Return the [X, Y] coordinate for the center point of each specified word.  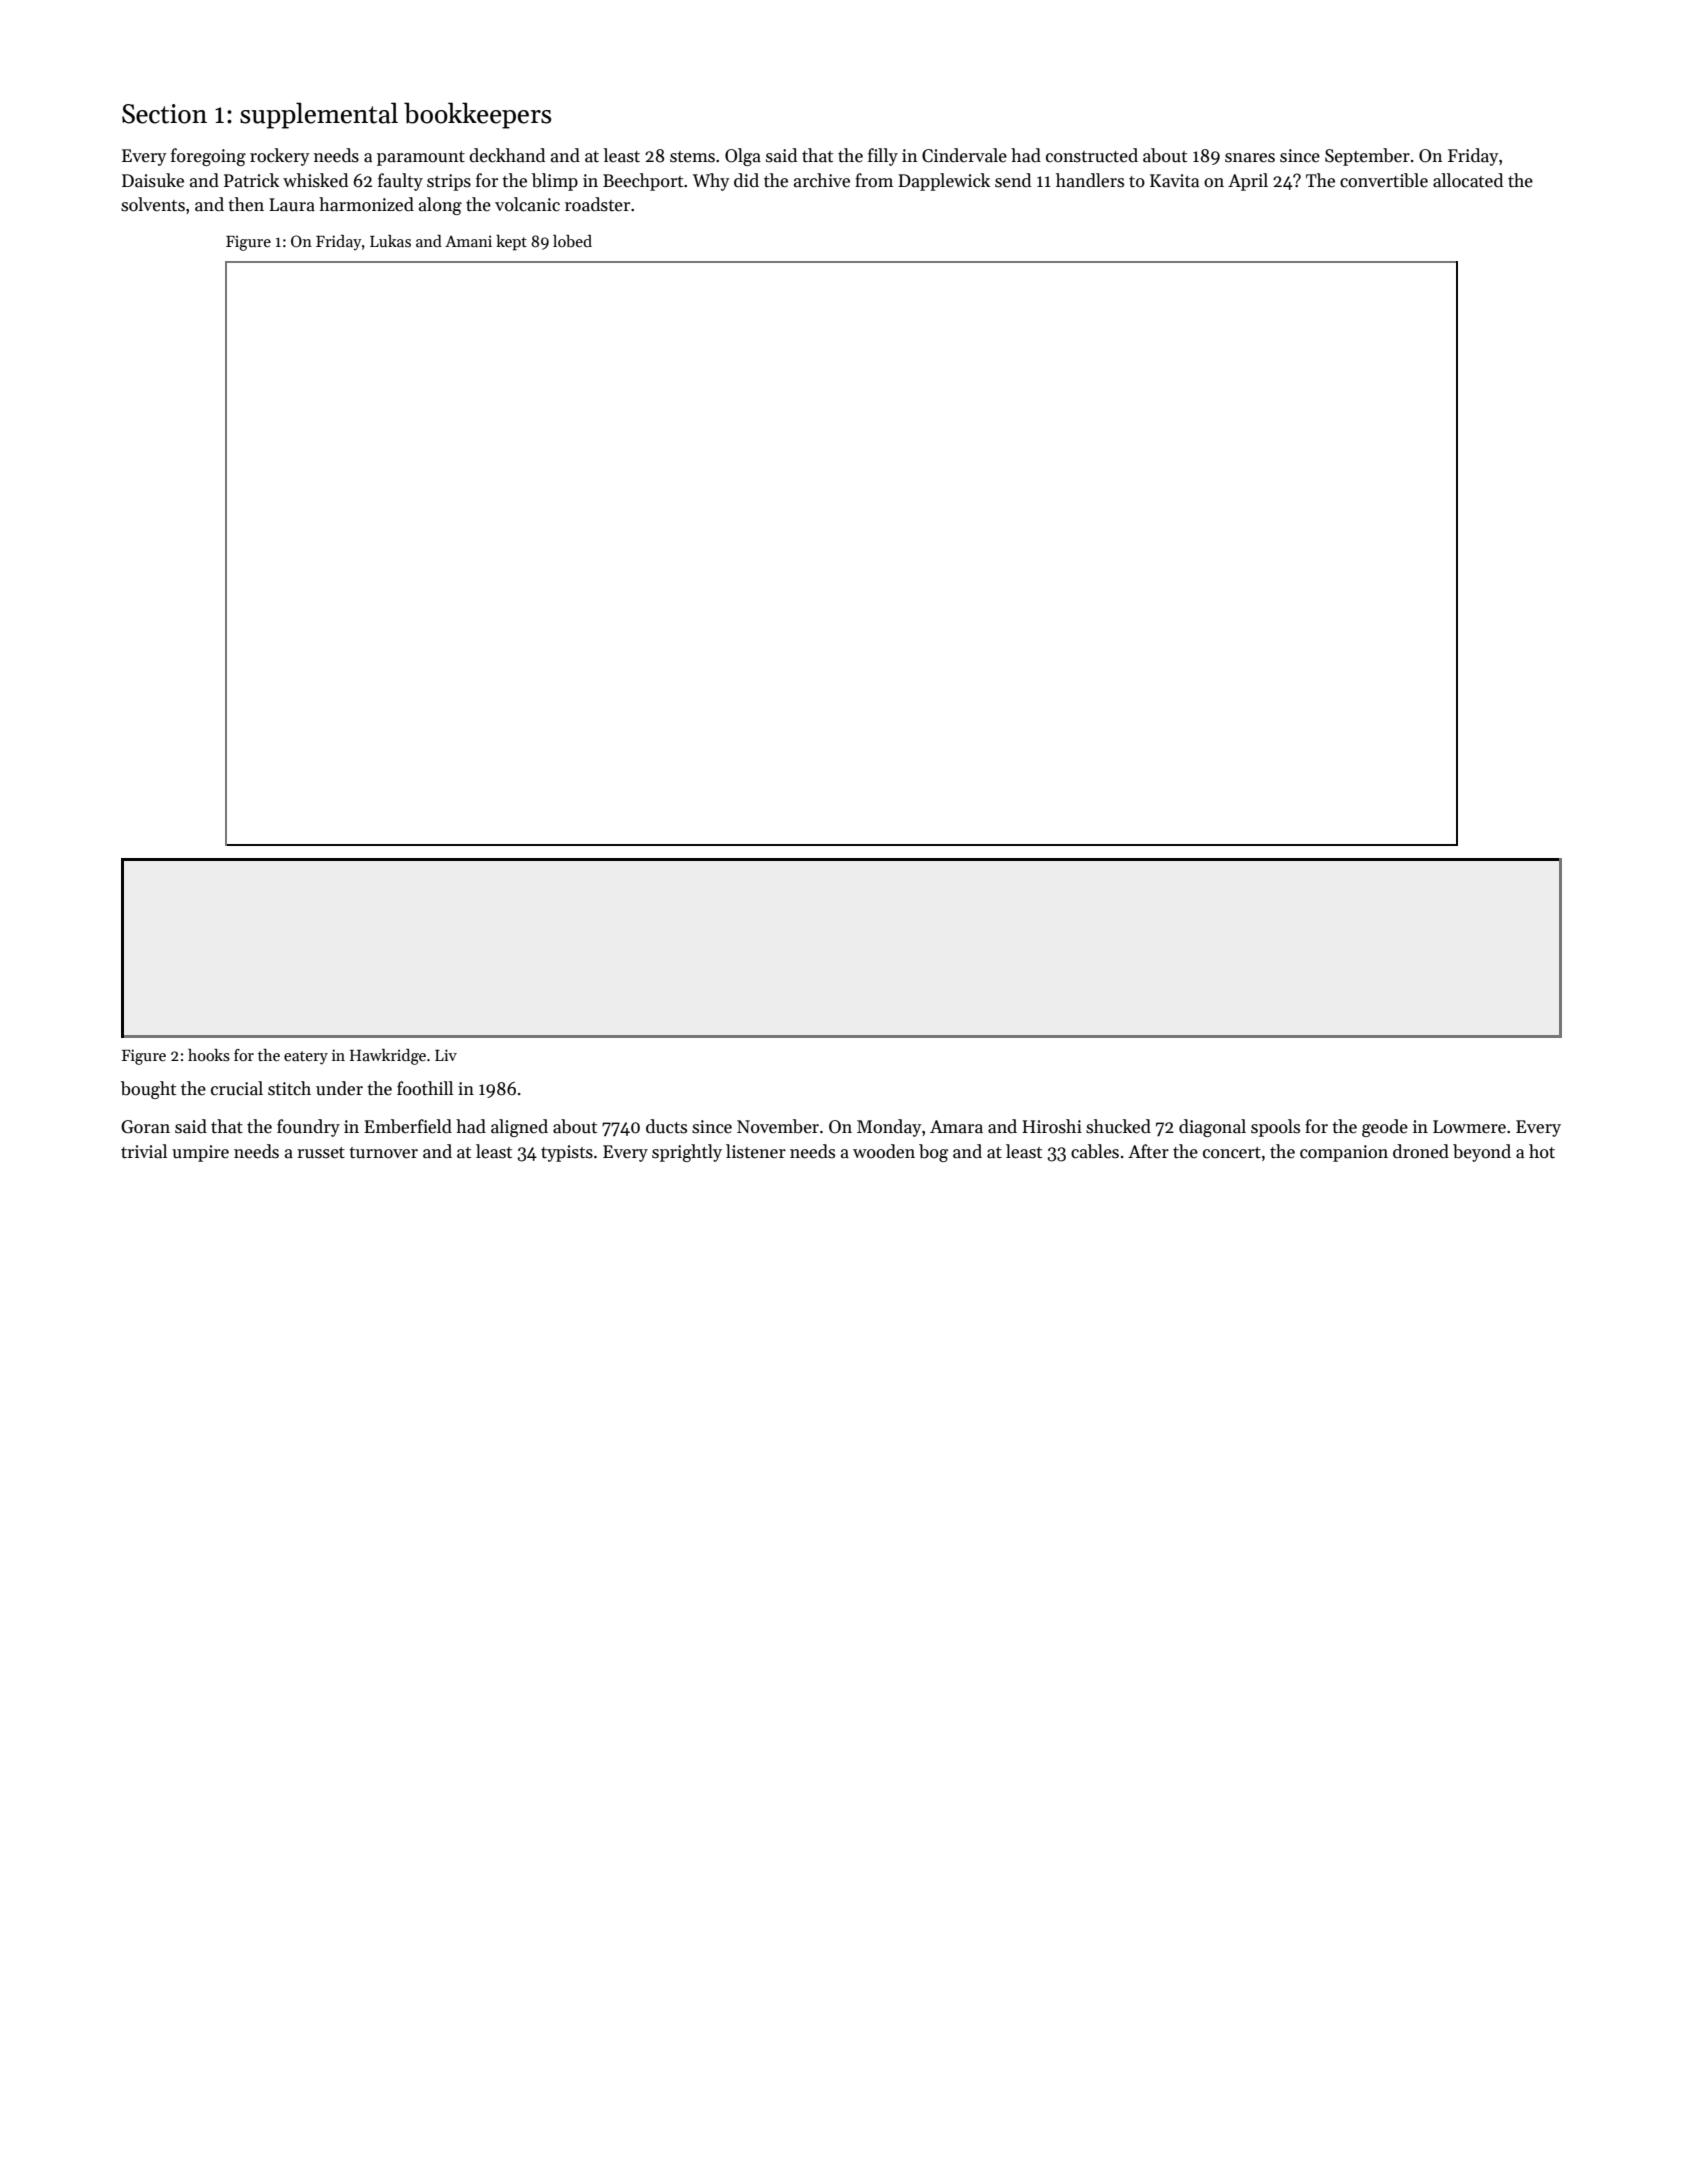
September [1367, 157]
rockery [280, 157]
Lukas [390, 241]
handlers [1090, 180]
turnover [383, 1153]
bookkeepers [478, 115]
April [1248, 182]
